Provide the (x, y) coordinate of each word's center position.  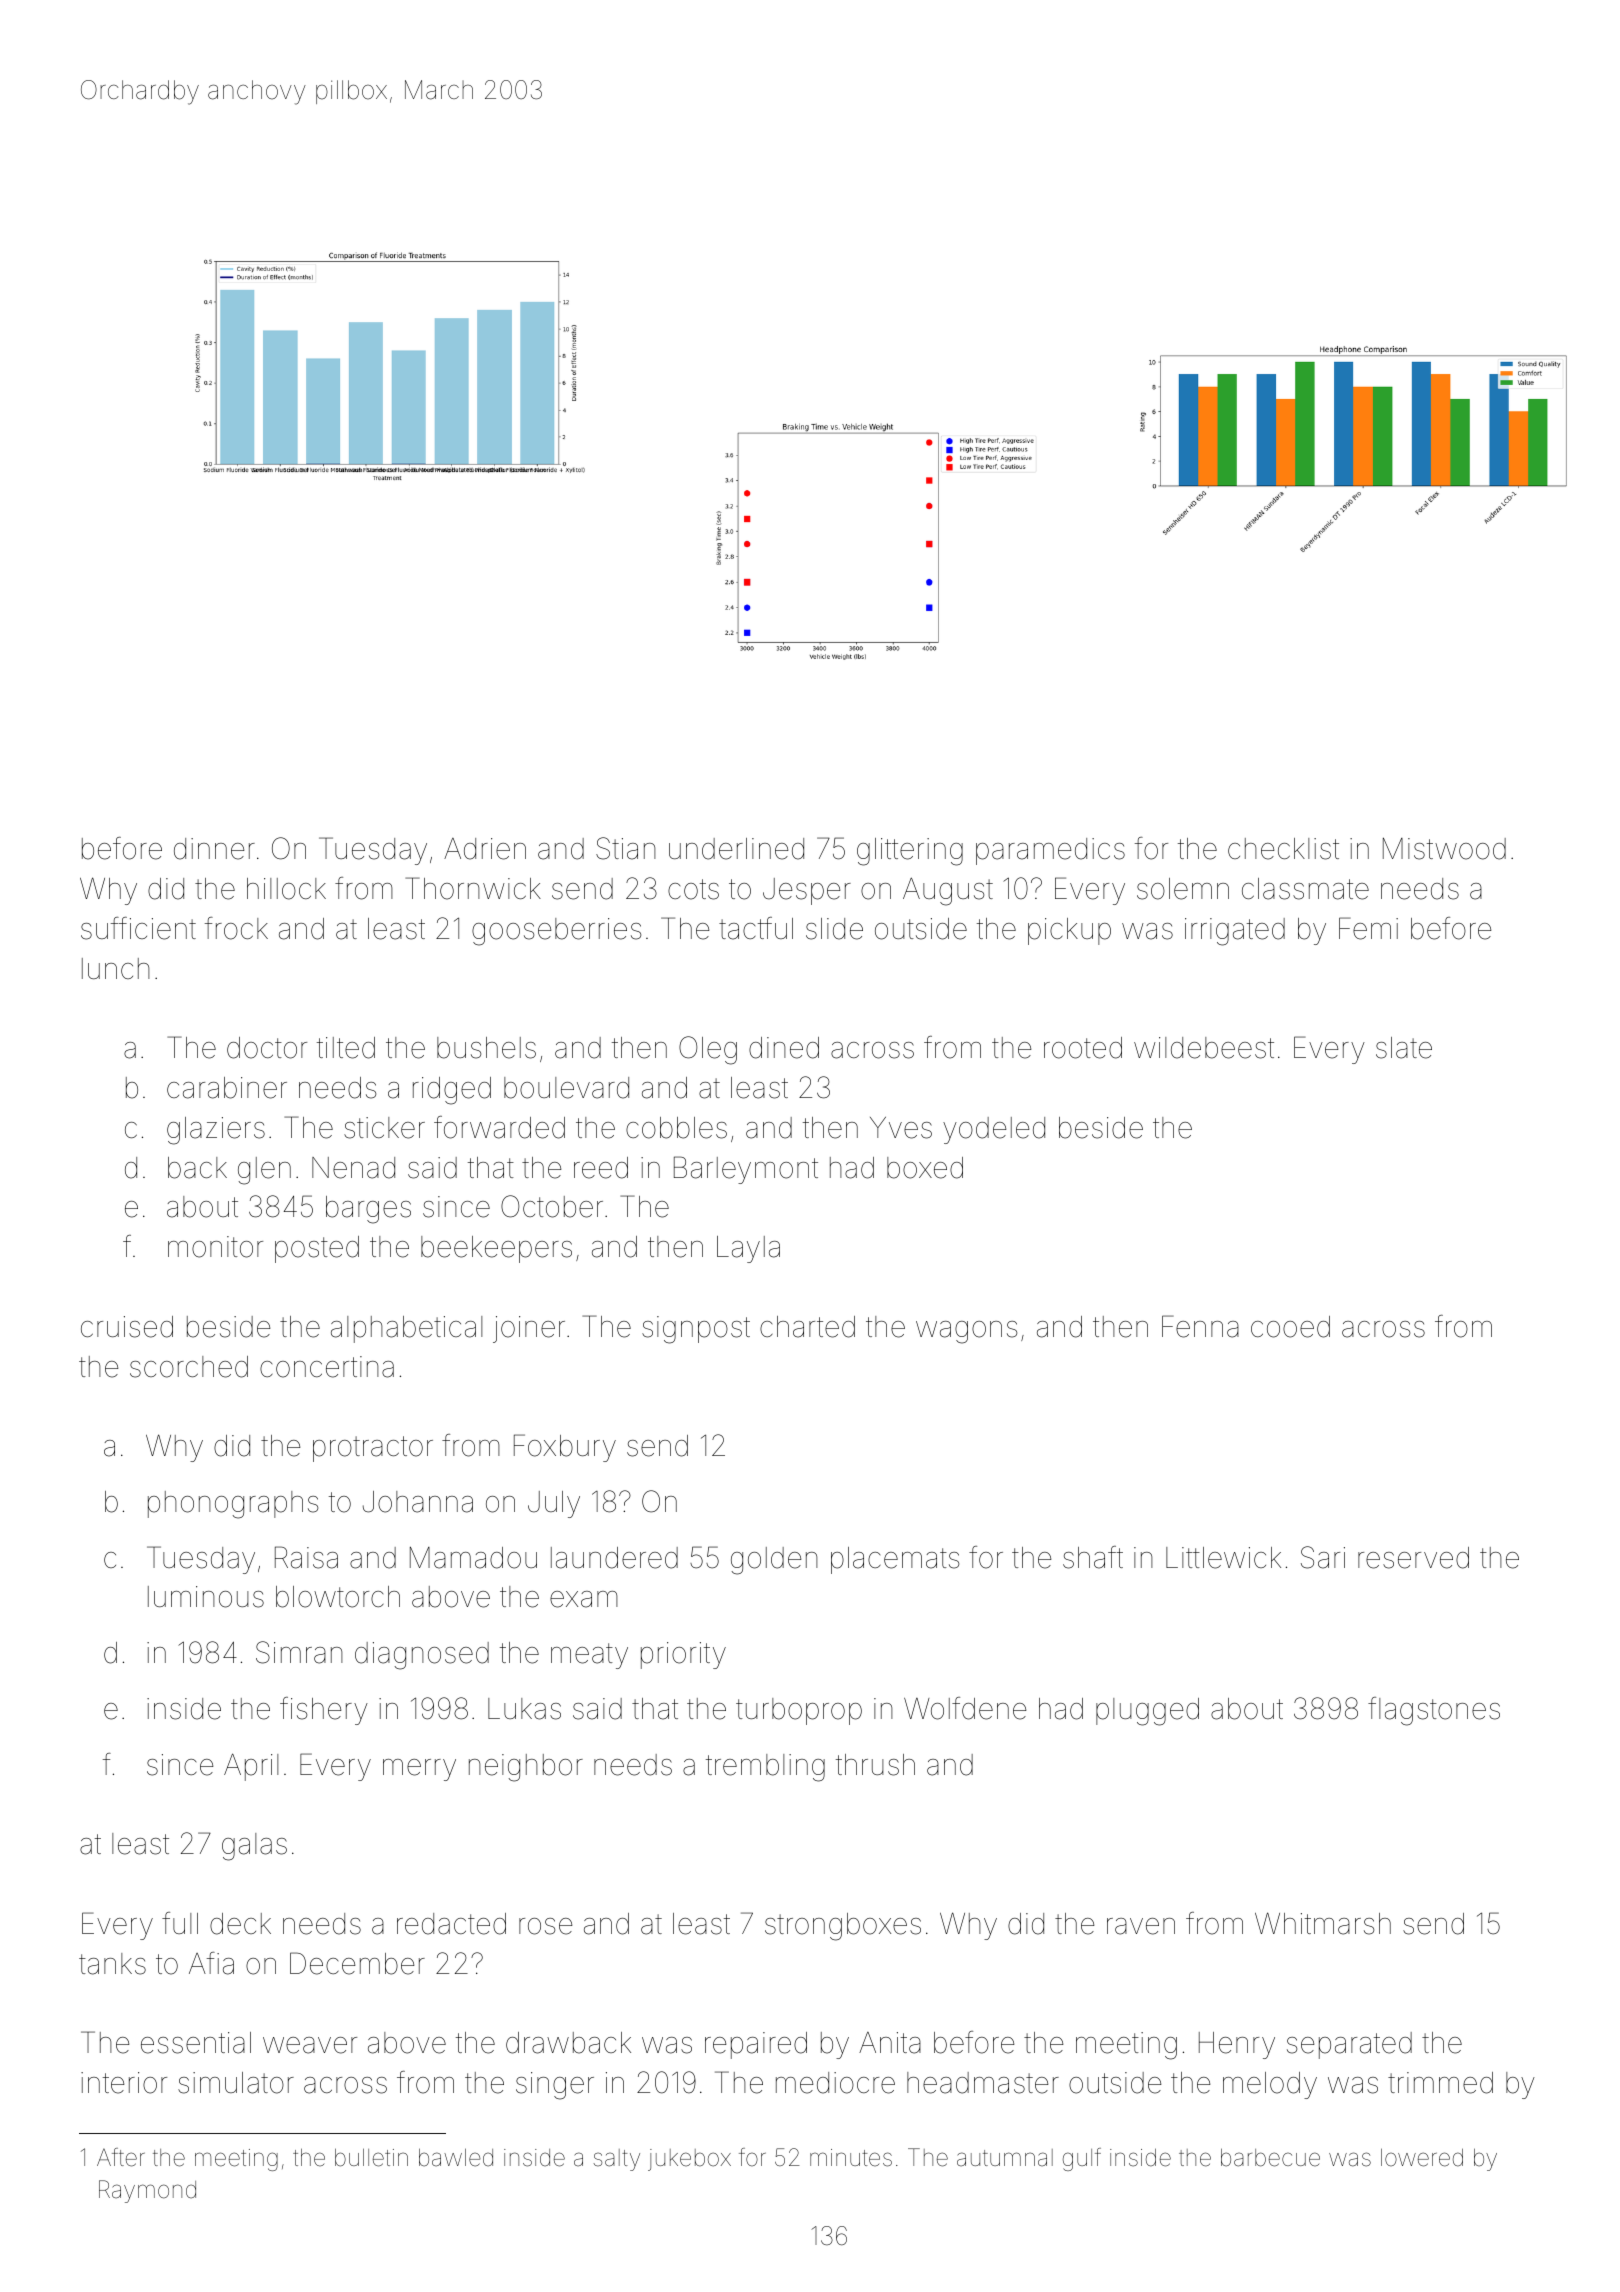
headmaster (983, 2083)
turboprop (799, 1711)
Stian (626, 848)
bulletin (371, 2158)
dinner (214, 849)
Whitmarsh (1323, 1923)
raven (1141, 1926)
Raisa (306, 1557)
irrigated (1235, 932)
